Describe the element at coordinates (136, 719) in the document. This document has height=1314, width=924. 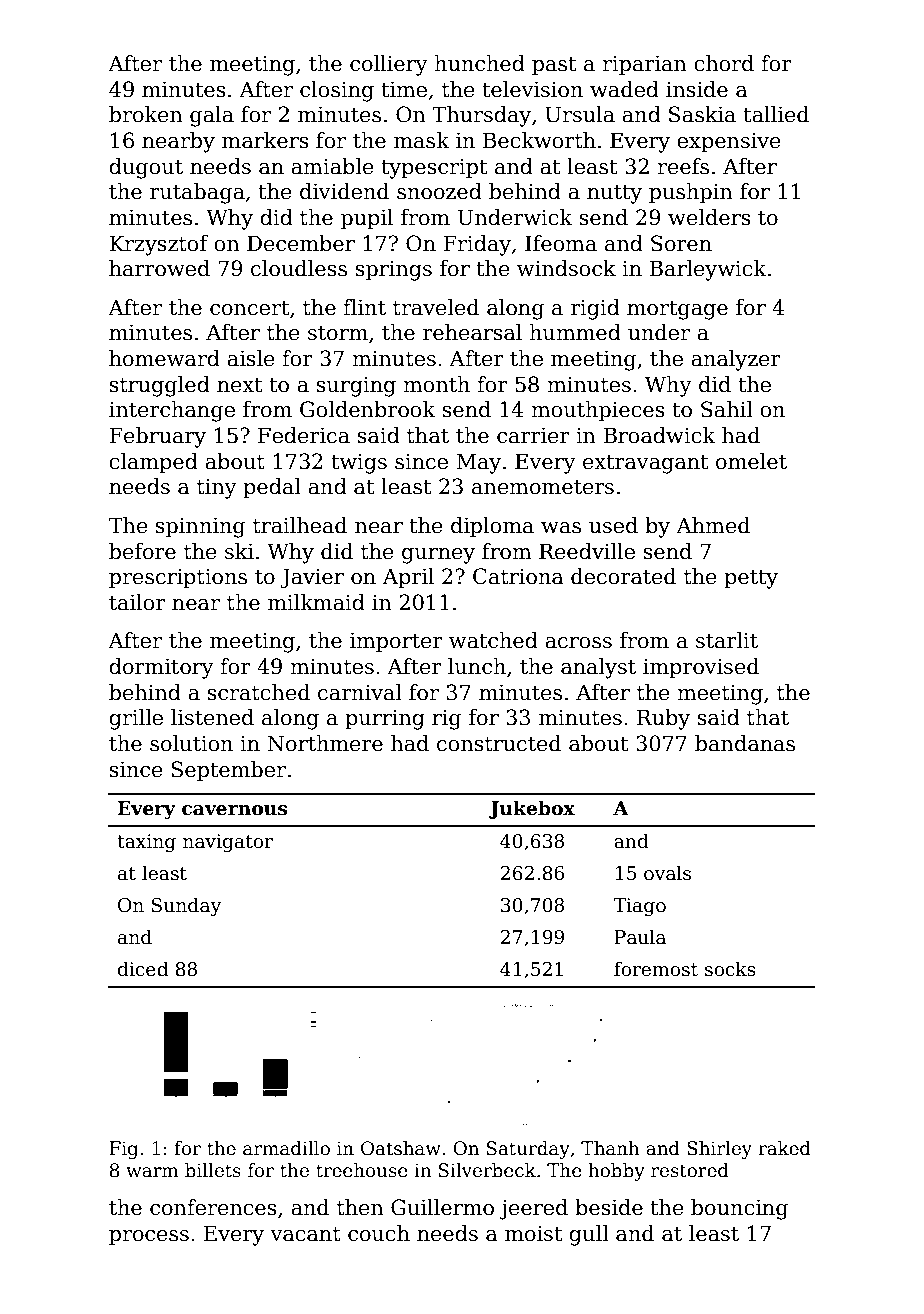
I see `grille` at that location.
